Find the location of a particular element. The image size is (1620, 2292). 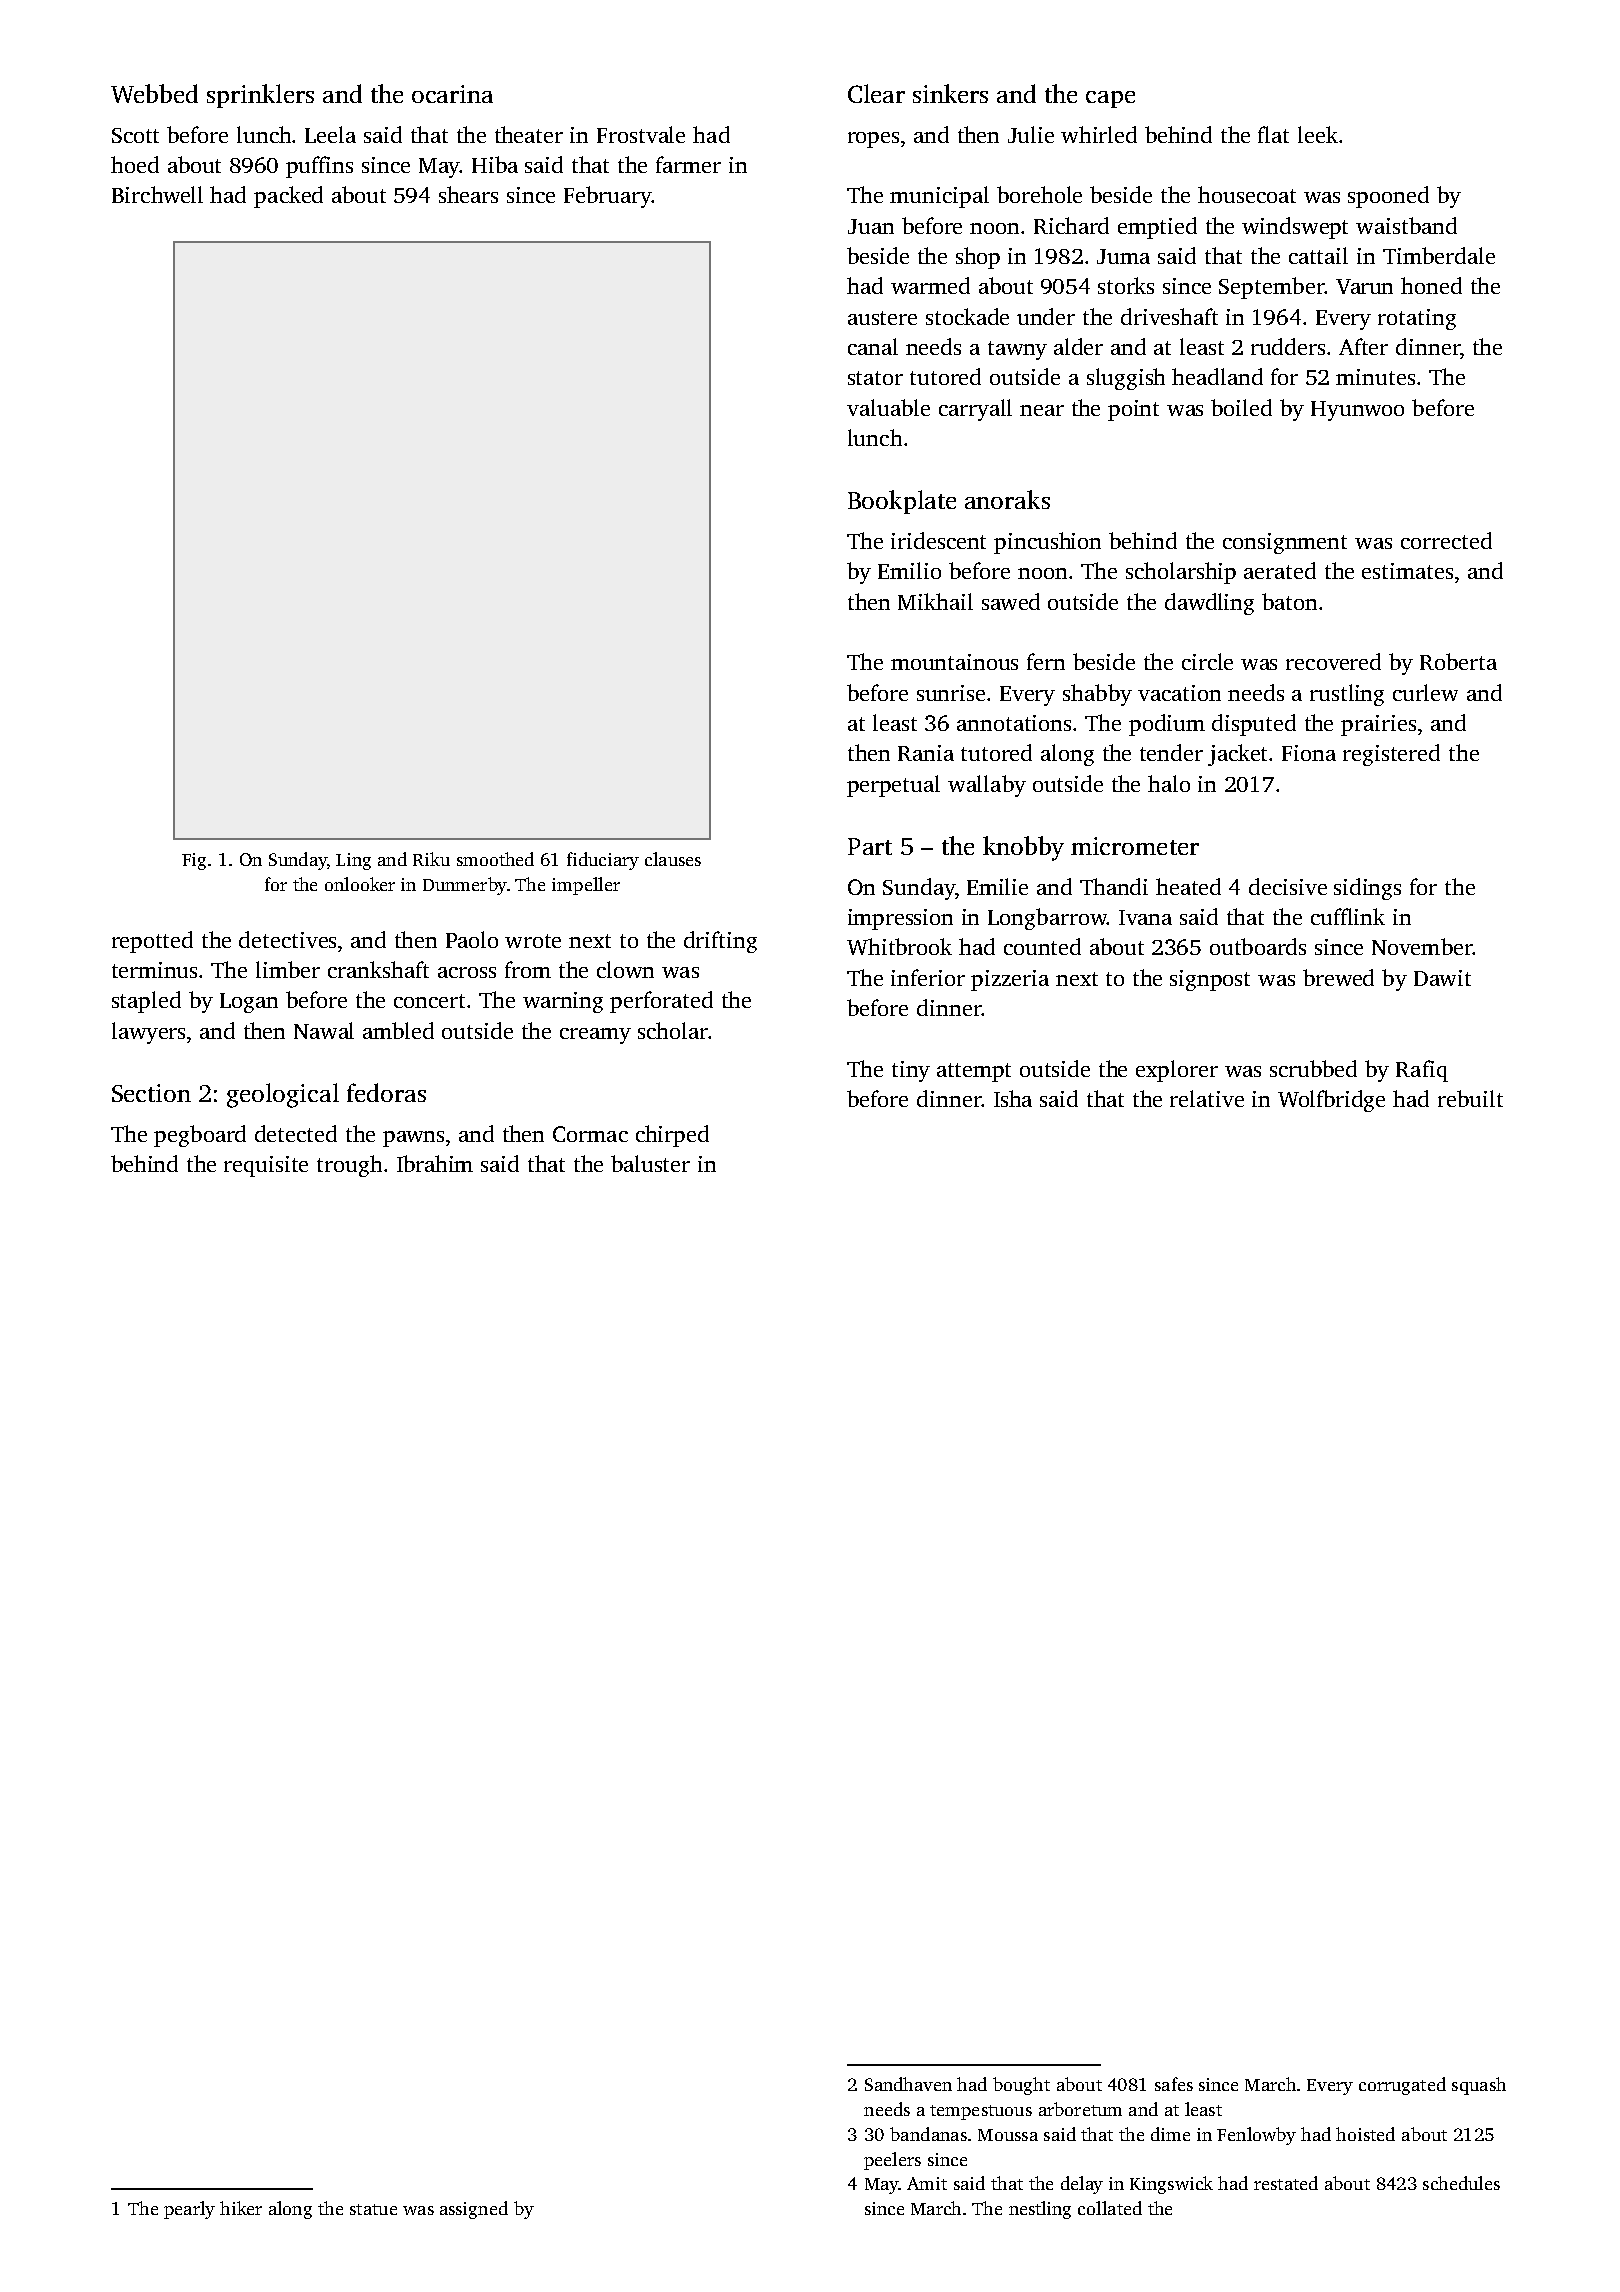

assigned is located at coordinates (474, 2210).
